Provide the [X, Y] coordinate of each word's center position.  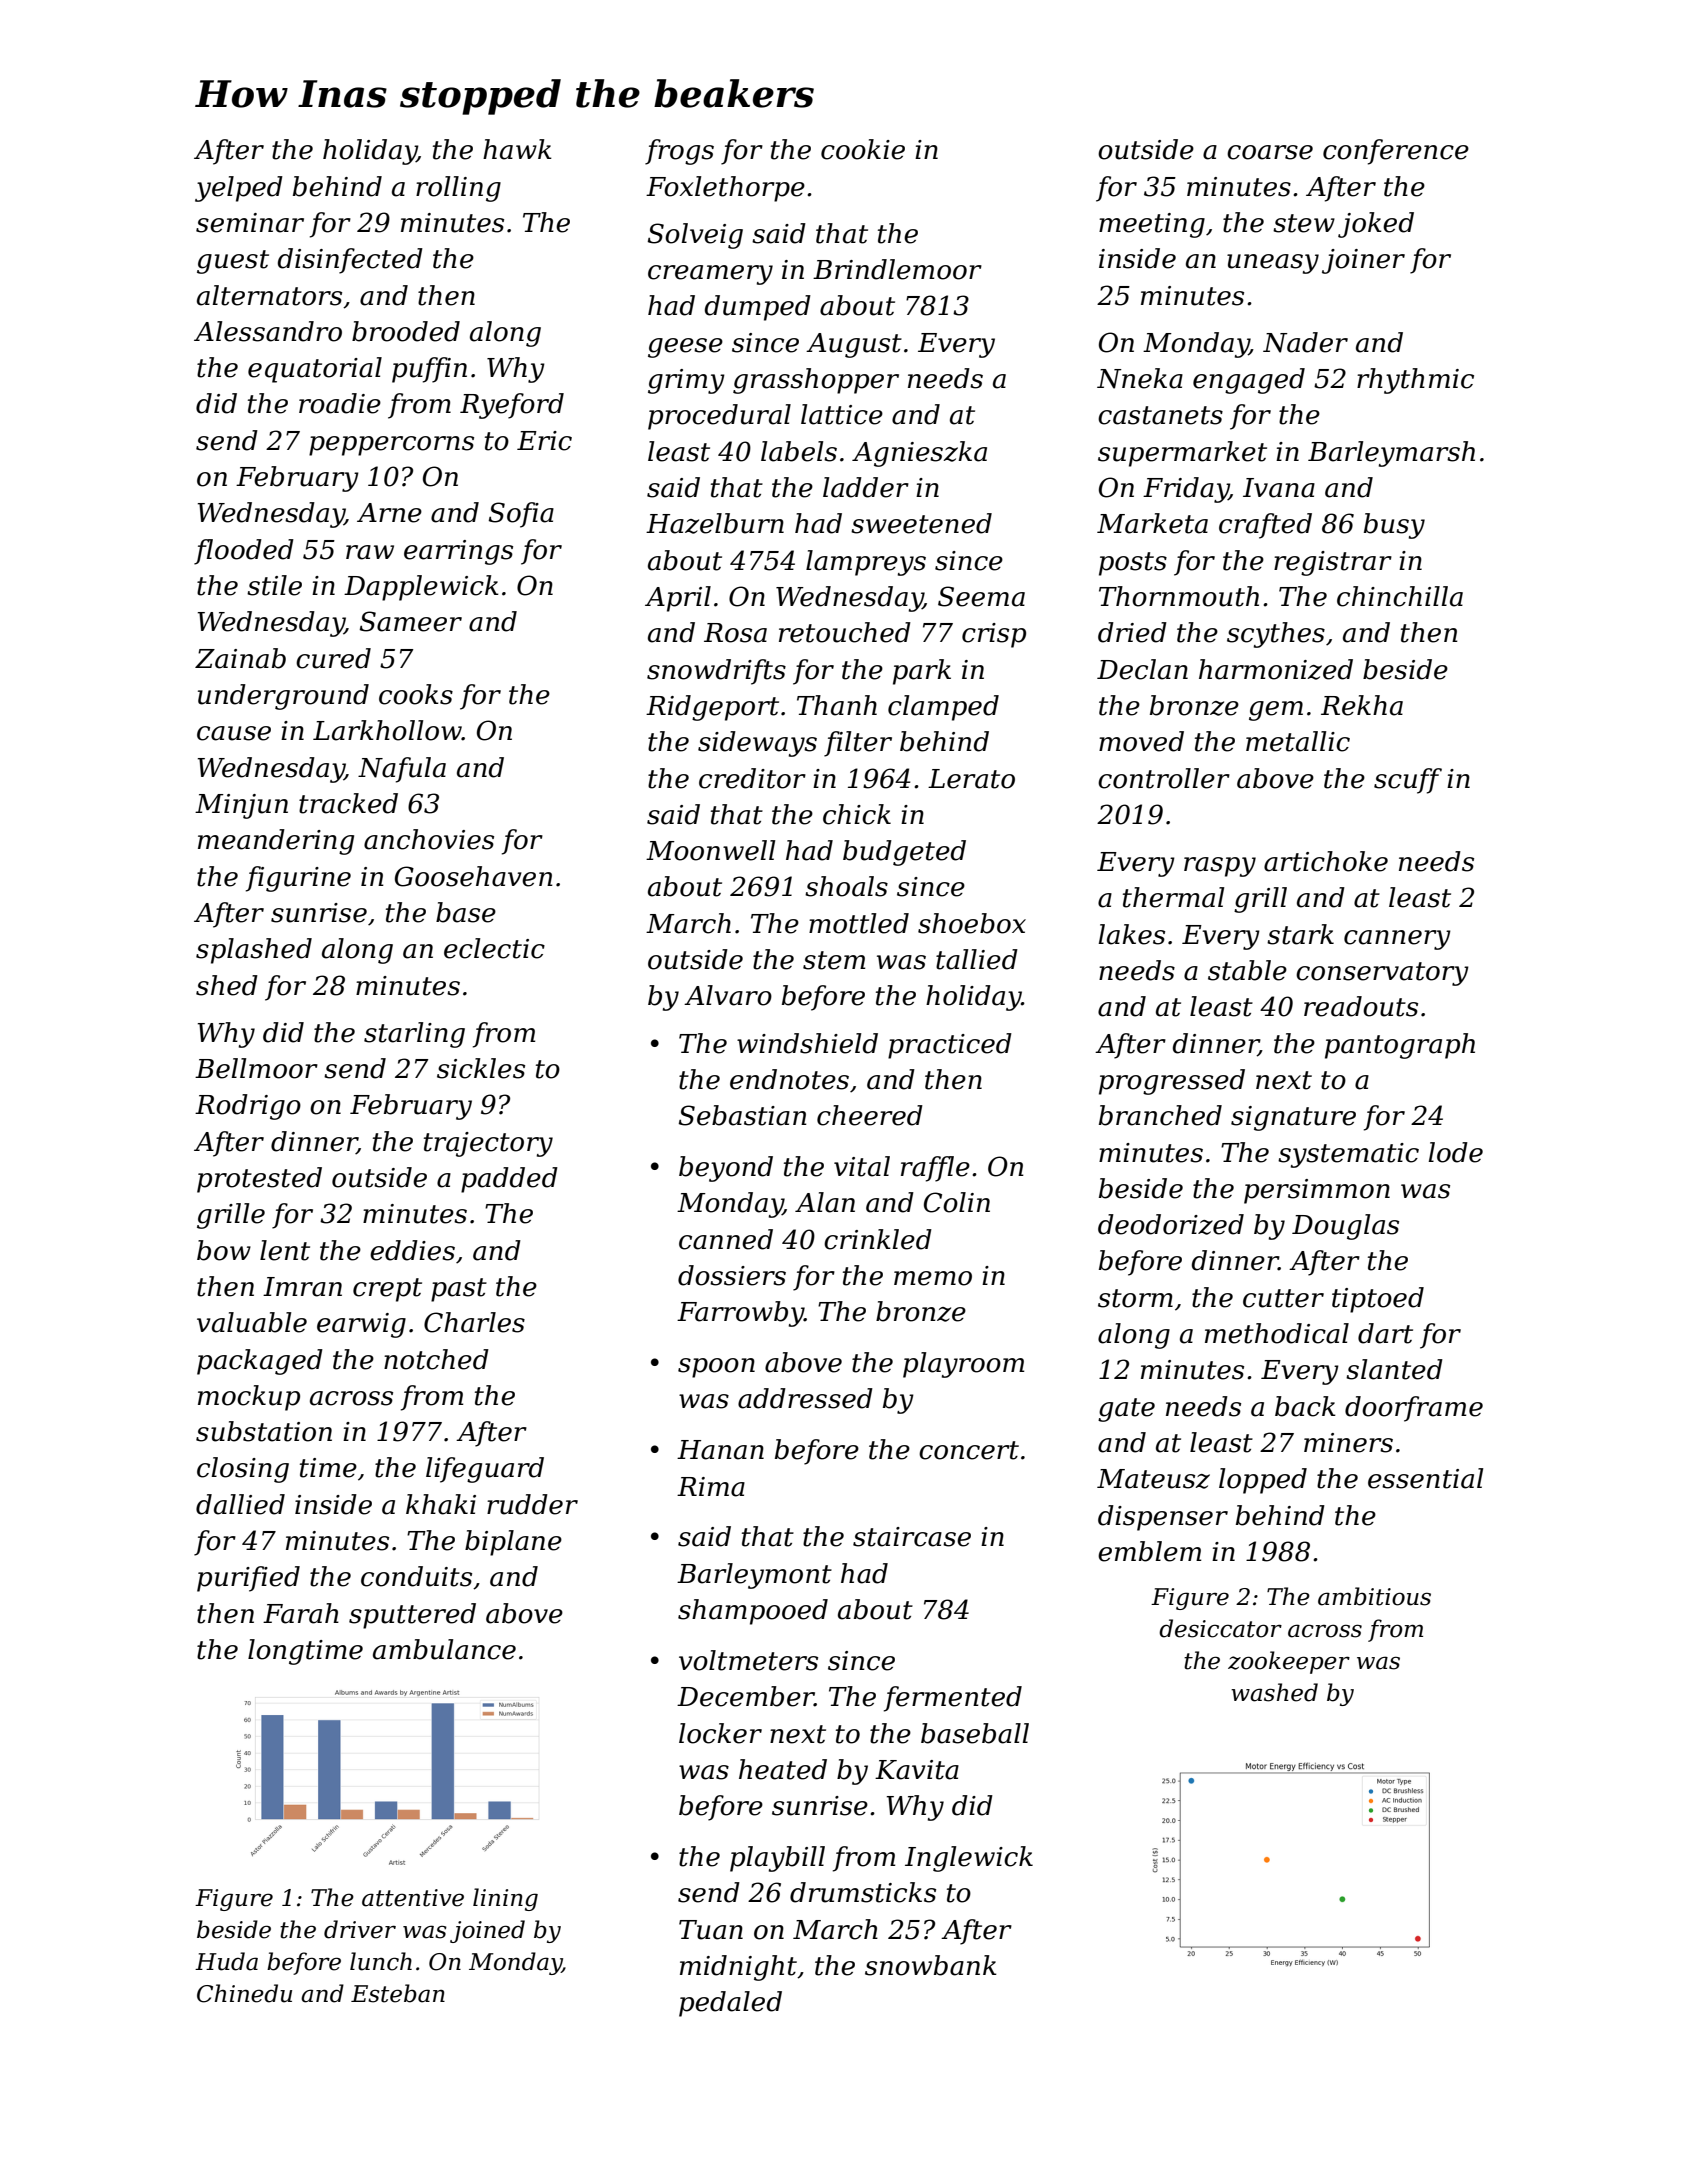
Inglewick [969, 1859]
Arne [389, 513]
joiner [1363, 261]
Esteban [398, 1993]
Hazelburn [715, 523]
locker [720, 1733]
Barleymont [754, 1576]
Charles [474, 1322]
